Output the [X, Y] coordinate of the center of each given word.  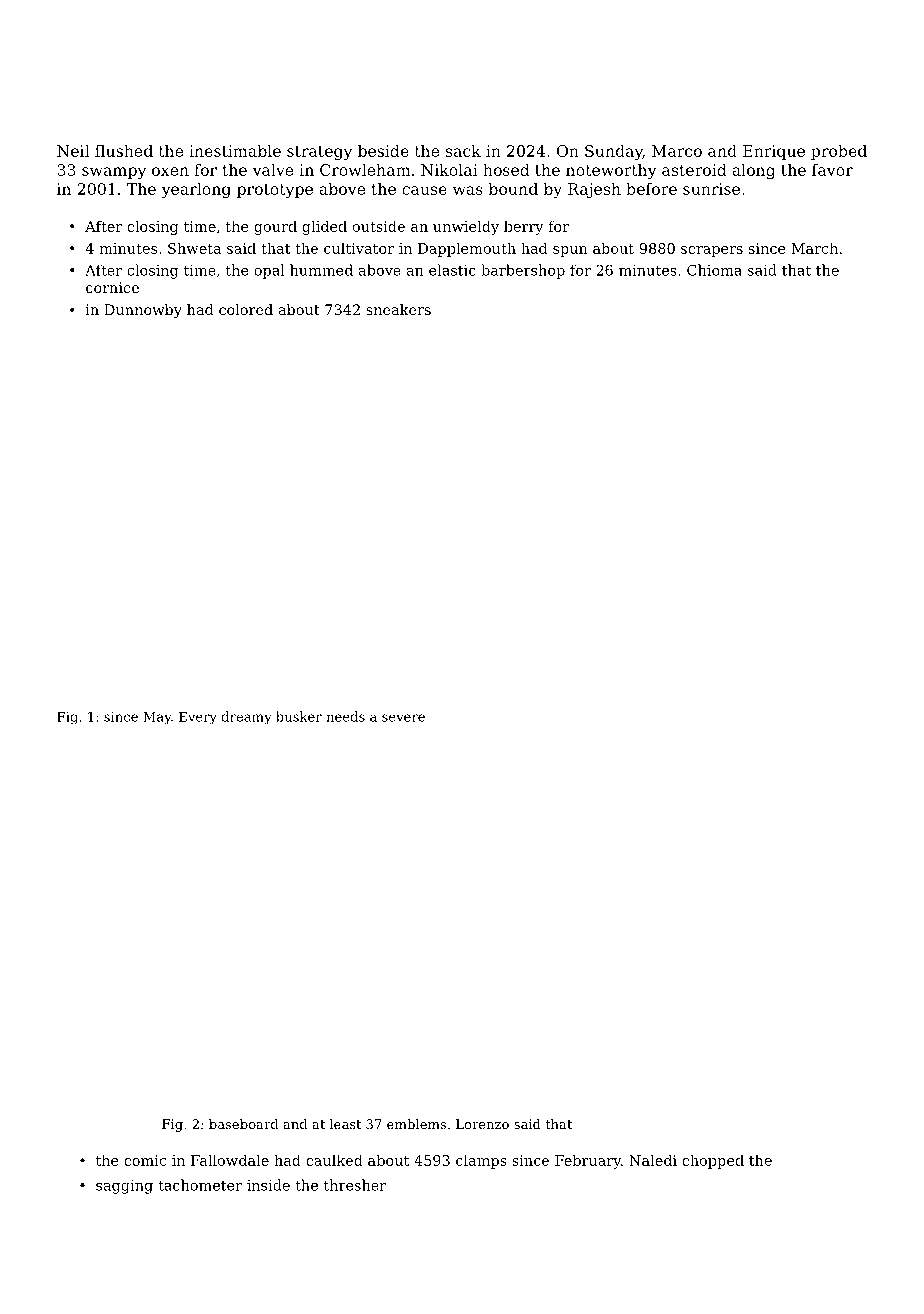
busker [299, 716]
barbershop [523, 271]
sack [463, 151]
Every [198, 718]
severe [403, 718]
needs [346, 716]
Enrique [774, 152]
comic [145, 1160]
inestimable [235, 151]
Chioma [714, 270]
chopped [713, 1161]
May [157, 718]
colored [246, 309]
